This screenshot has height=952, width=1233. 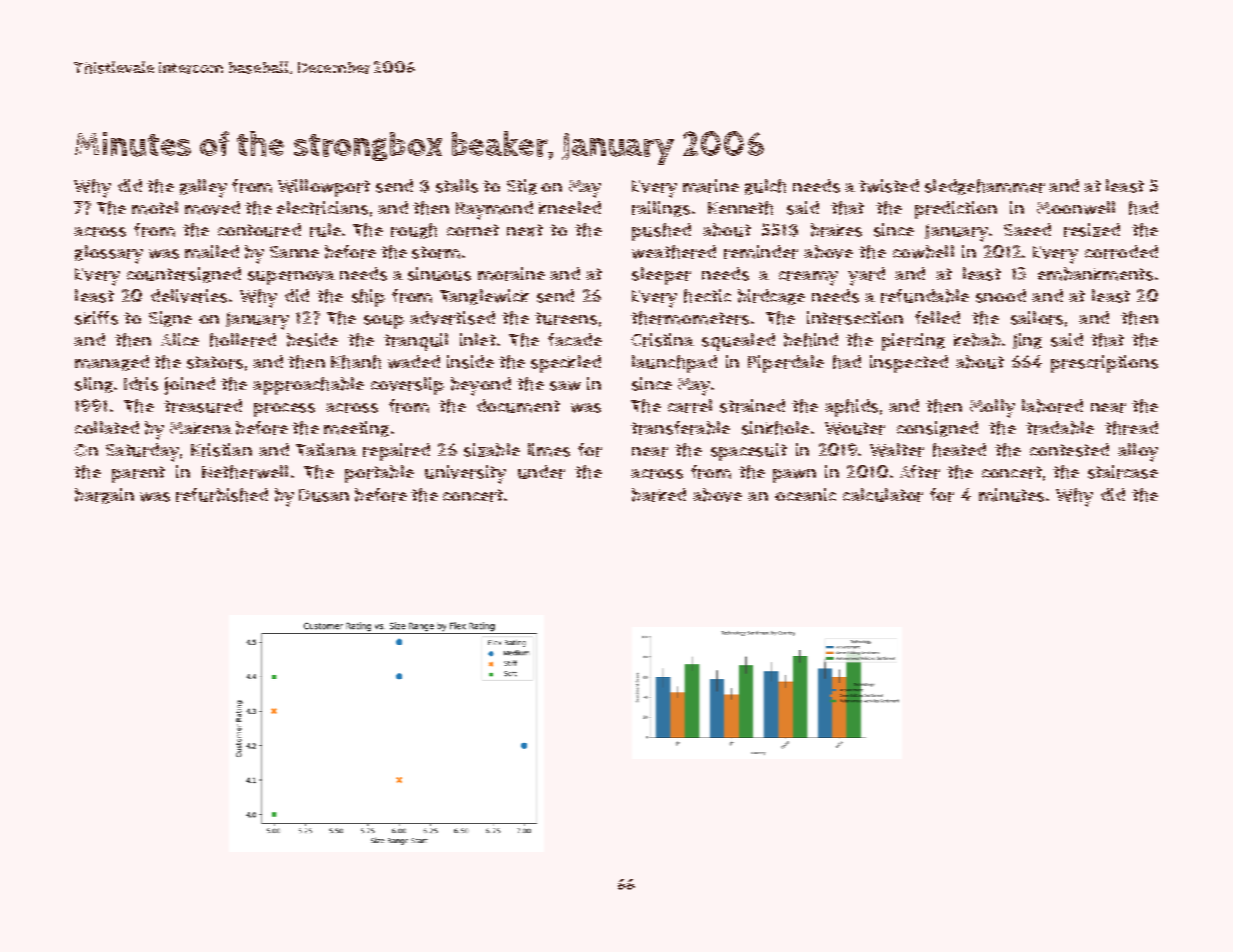 I want to click on cornet, so click(x=473, y=230).
